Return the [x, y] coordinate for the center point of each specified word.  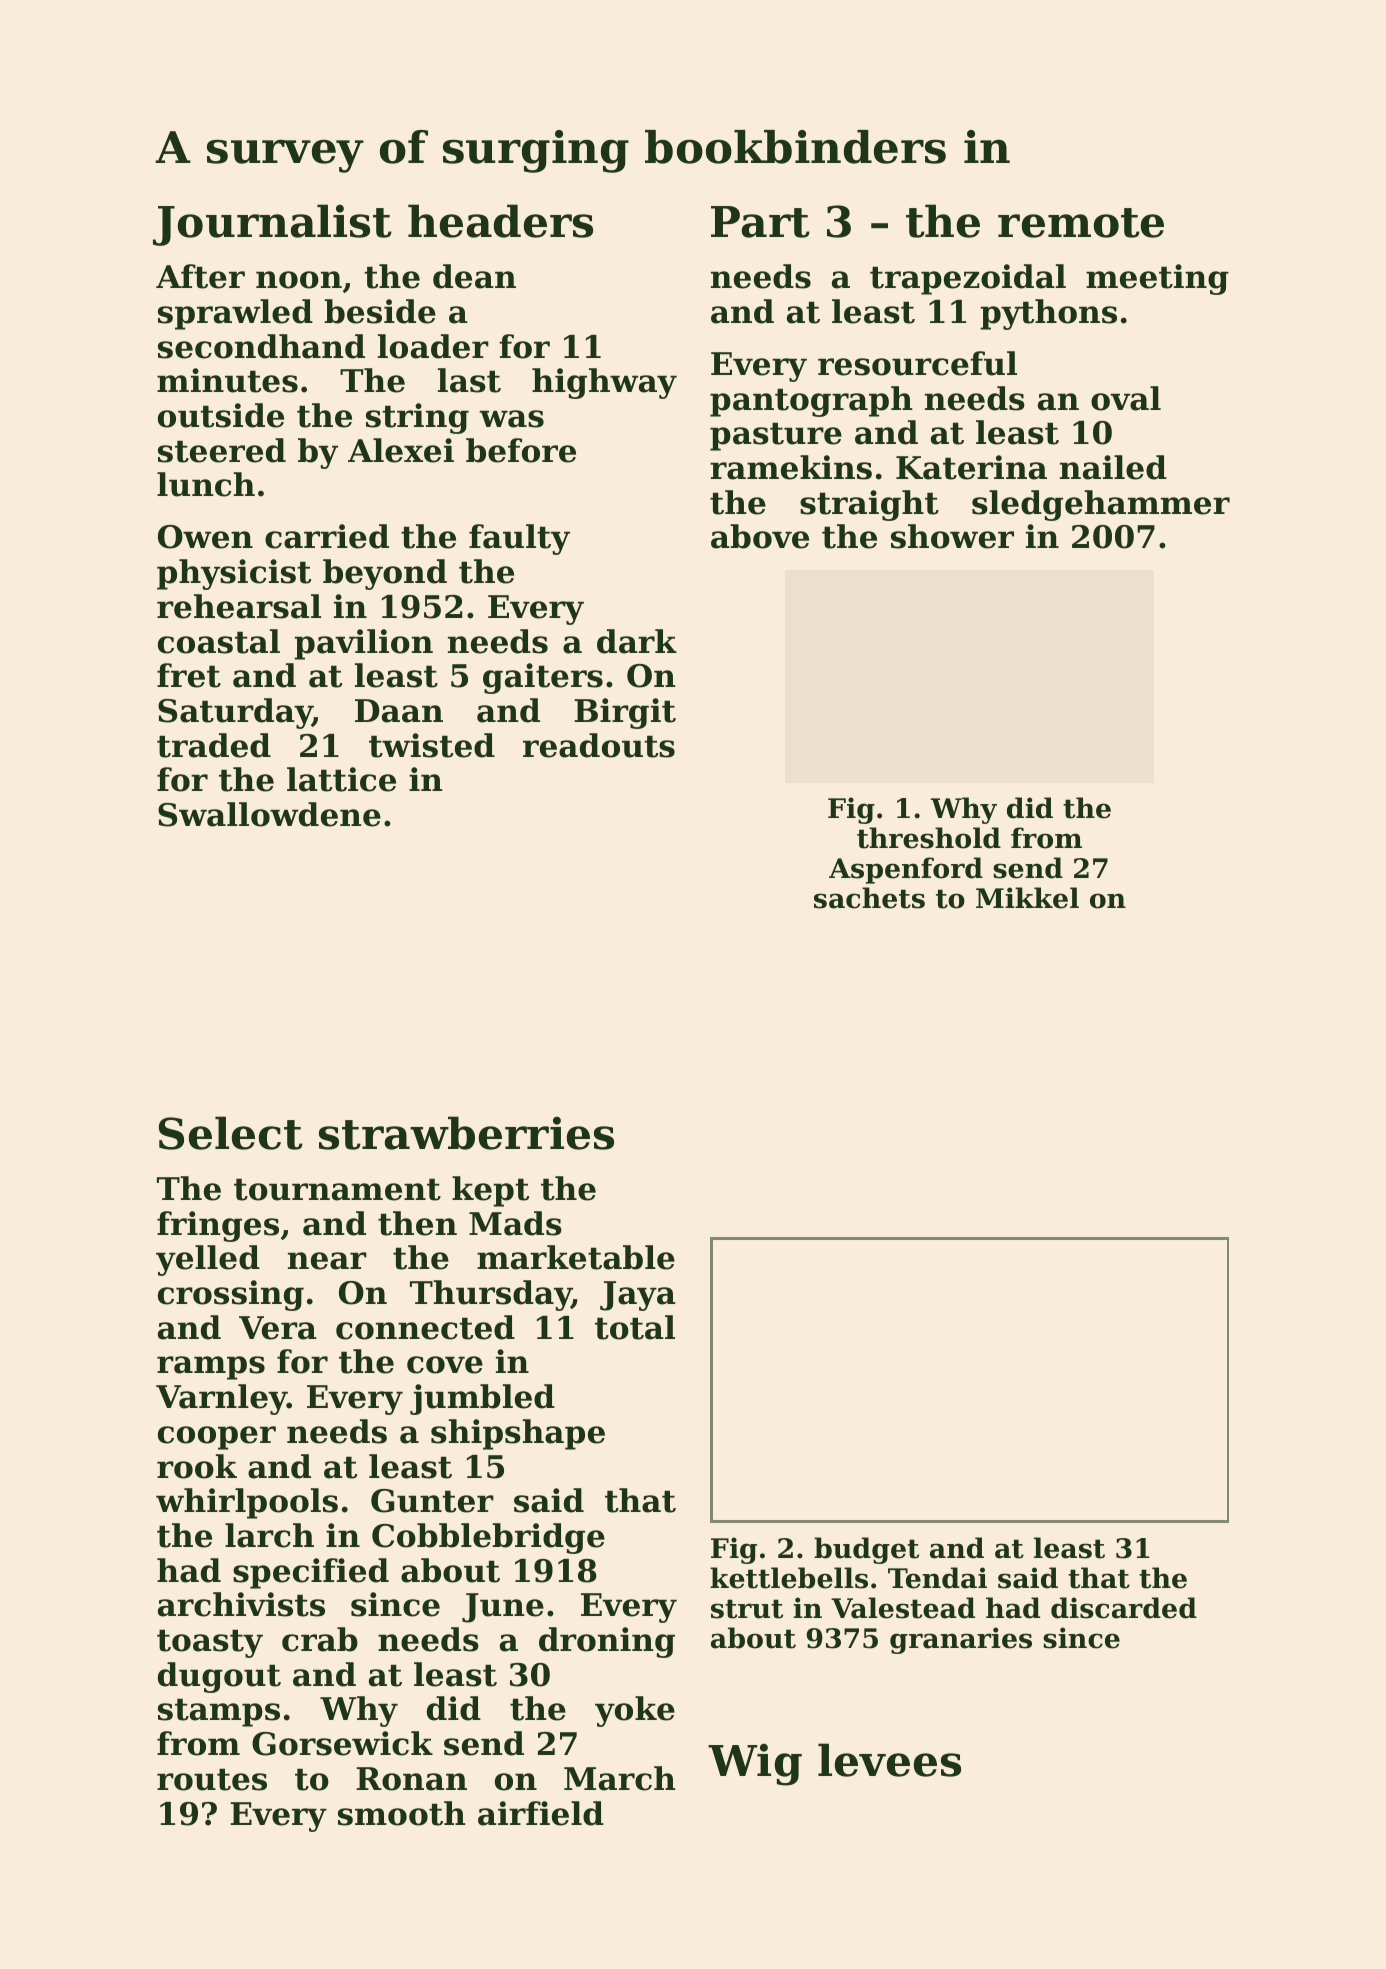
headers [500, 221]
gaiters [543, 678]
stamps [219, 1712]
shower [952, 536]
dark [637, 641]
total [635, 1327]
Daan [399, 711]
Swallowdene [269, 814]
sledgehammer [1101, 505]
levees [889, 1760]
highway [604, 383]
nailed [1113, 467]
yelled [208, 1260]
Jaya [638, 1296]
